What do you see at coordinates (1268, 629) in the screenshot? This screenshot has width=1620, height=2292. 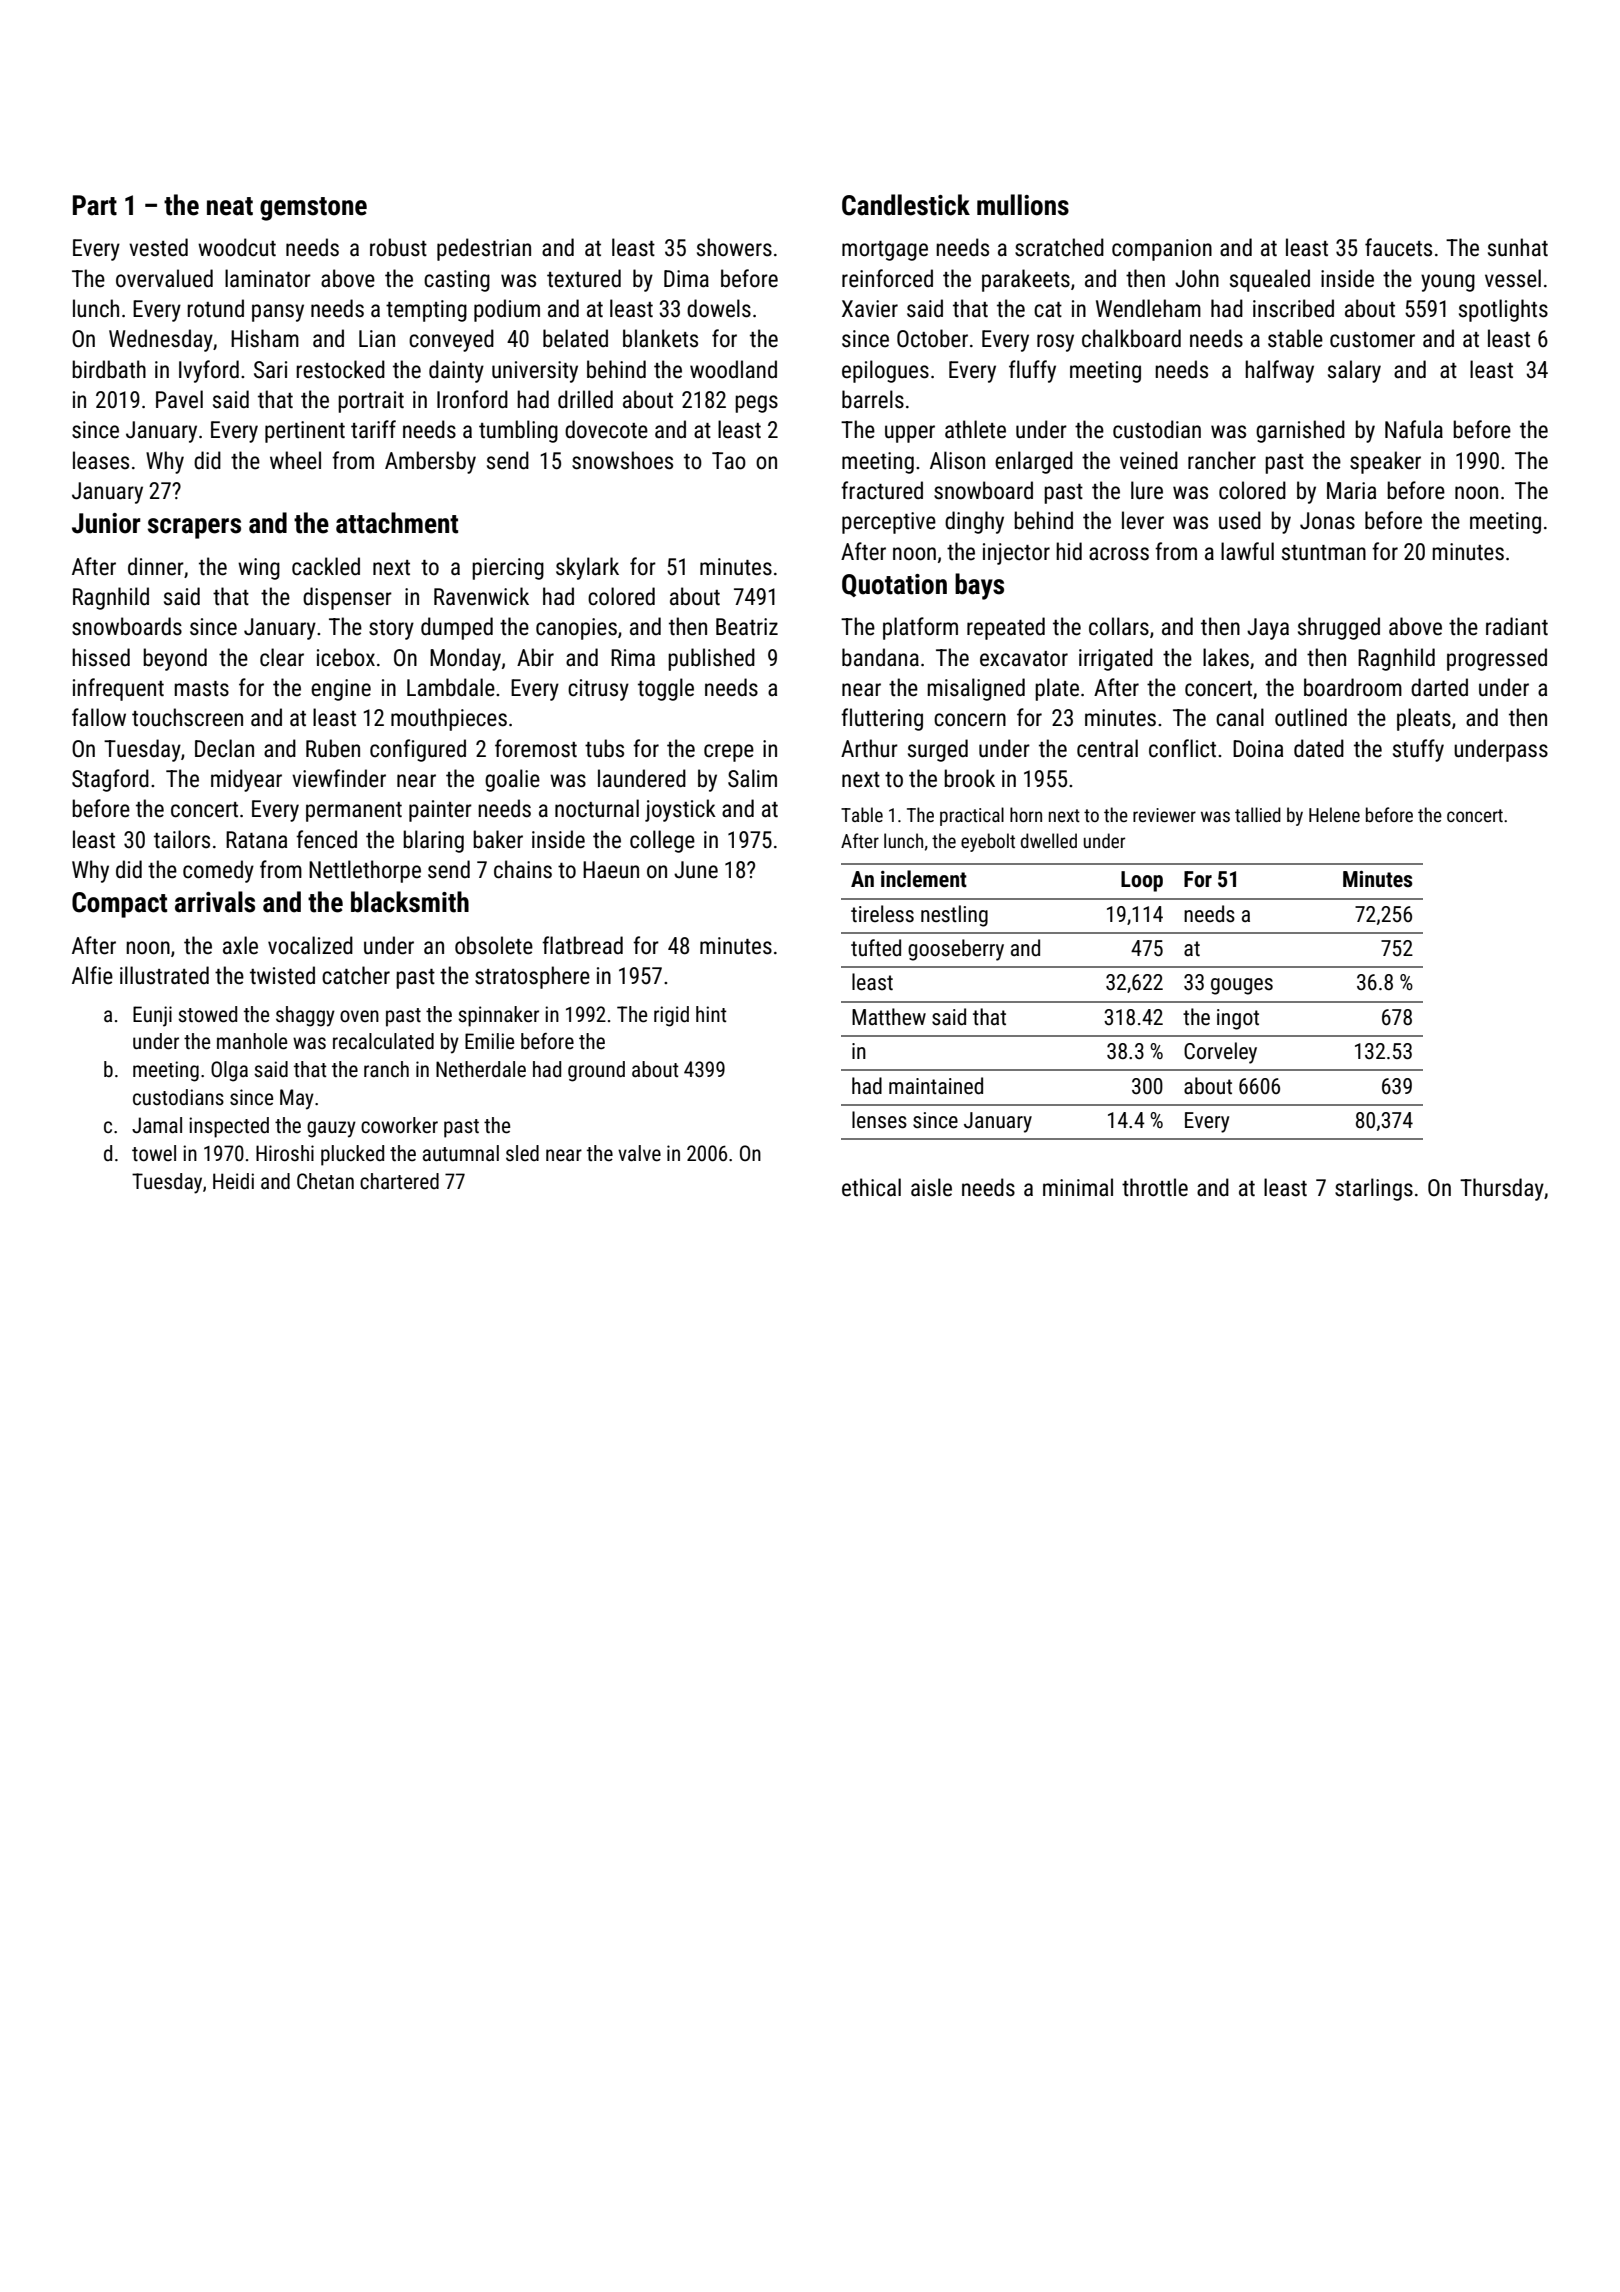 I see `Jaya` at bounding box center [1268, 629].
